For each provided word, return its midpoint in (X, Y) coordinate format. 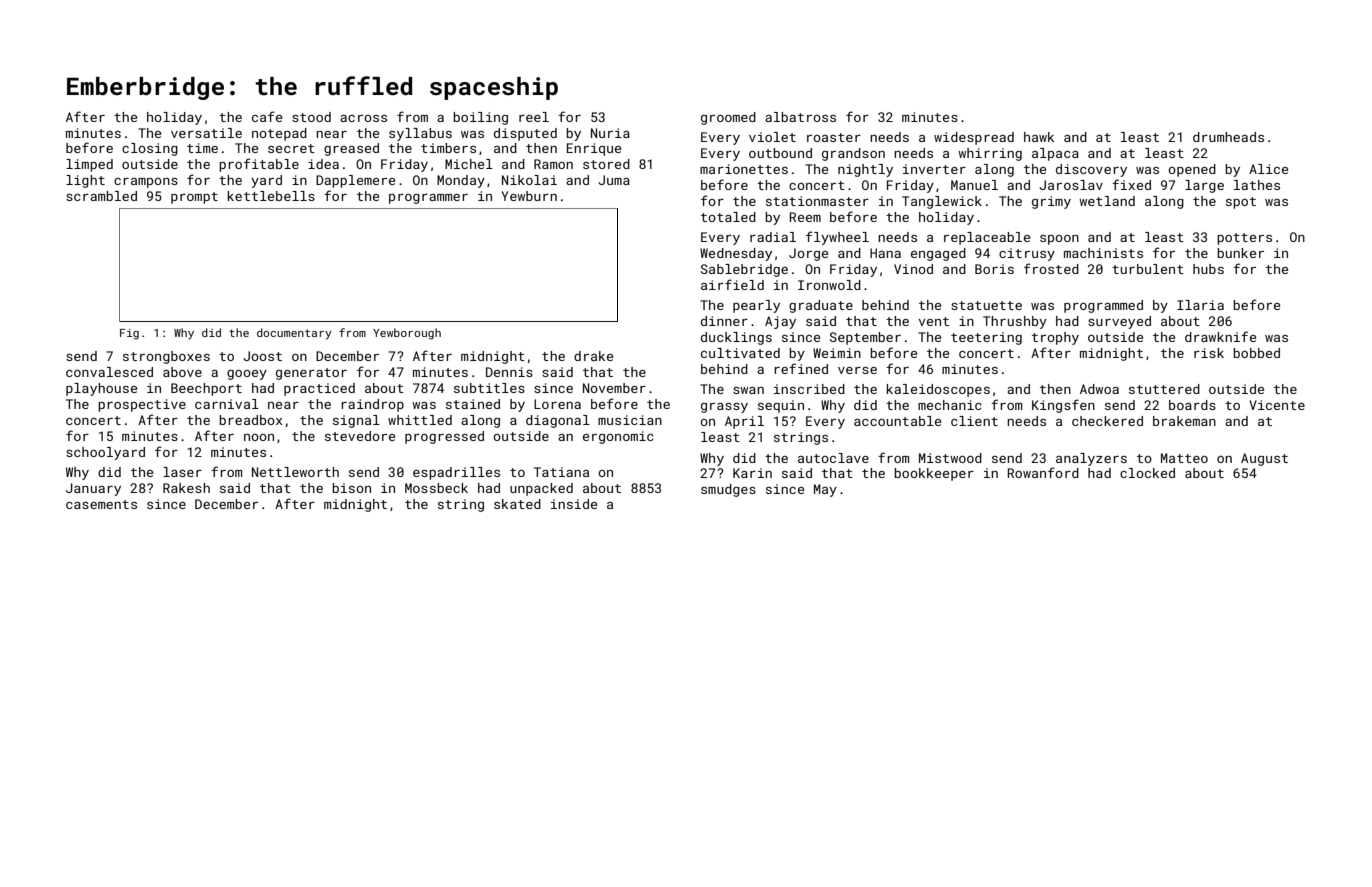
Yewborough (407, 334)
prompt (194, 198)
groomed (728, 118)
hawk (1039, 137)
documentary (294, 334)
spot (1241, 203)
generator (311, 374)
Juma (614, 180)
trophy (1055, 338)
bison (351, 488)
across (363, 118)
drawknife (1220, 336)
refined (801, 368)
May (825, 490)
